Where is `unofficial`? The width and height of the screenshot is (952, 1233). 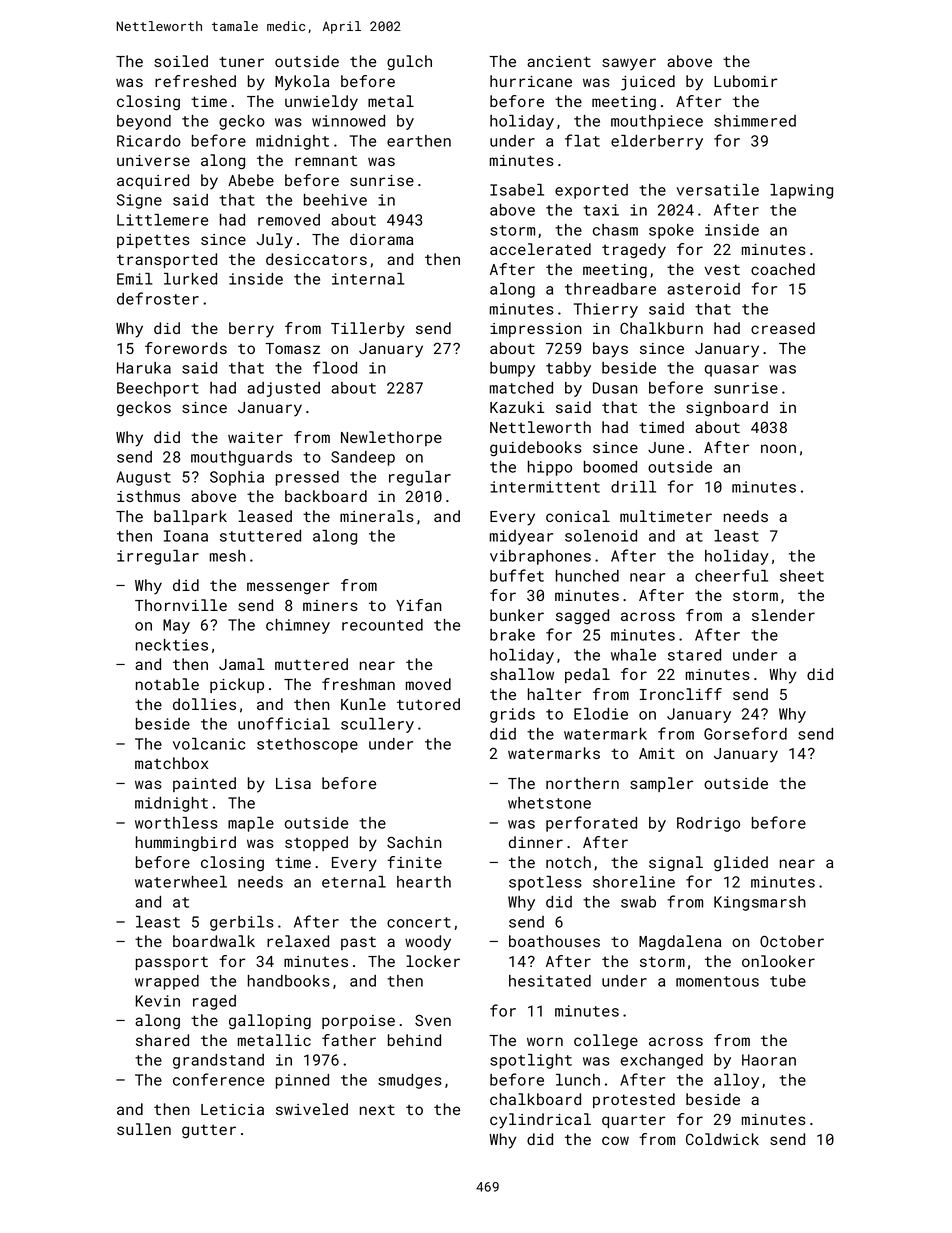
unofficial is located at coordinates (284, 723).
